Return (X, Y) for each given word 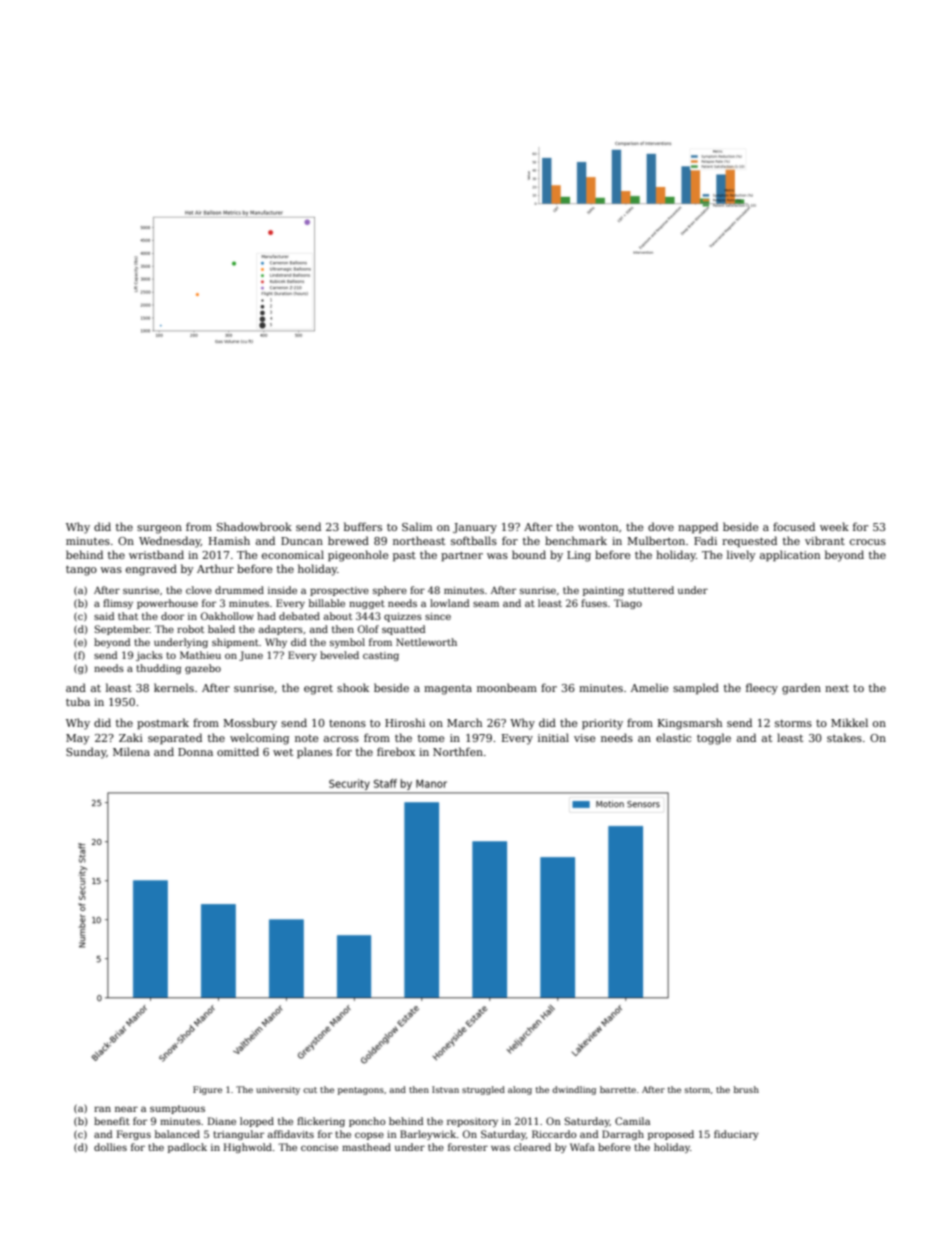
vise (585, 738)
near (126, 1109)
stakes (844, 737)
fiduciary (736, 1135)
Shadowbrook (254, 526)
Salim (417, 526)
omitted (238, 751)
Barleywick (428, 1135)
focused (794, 526)
